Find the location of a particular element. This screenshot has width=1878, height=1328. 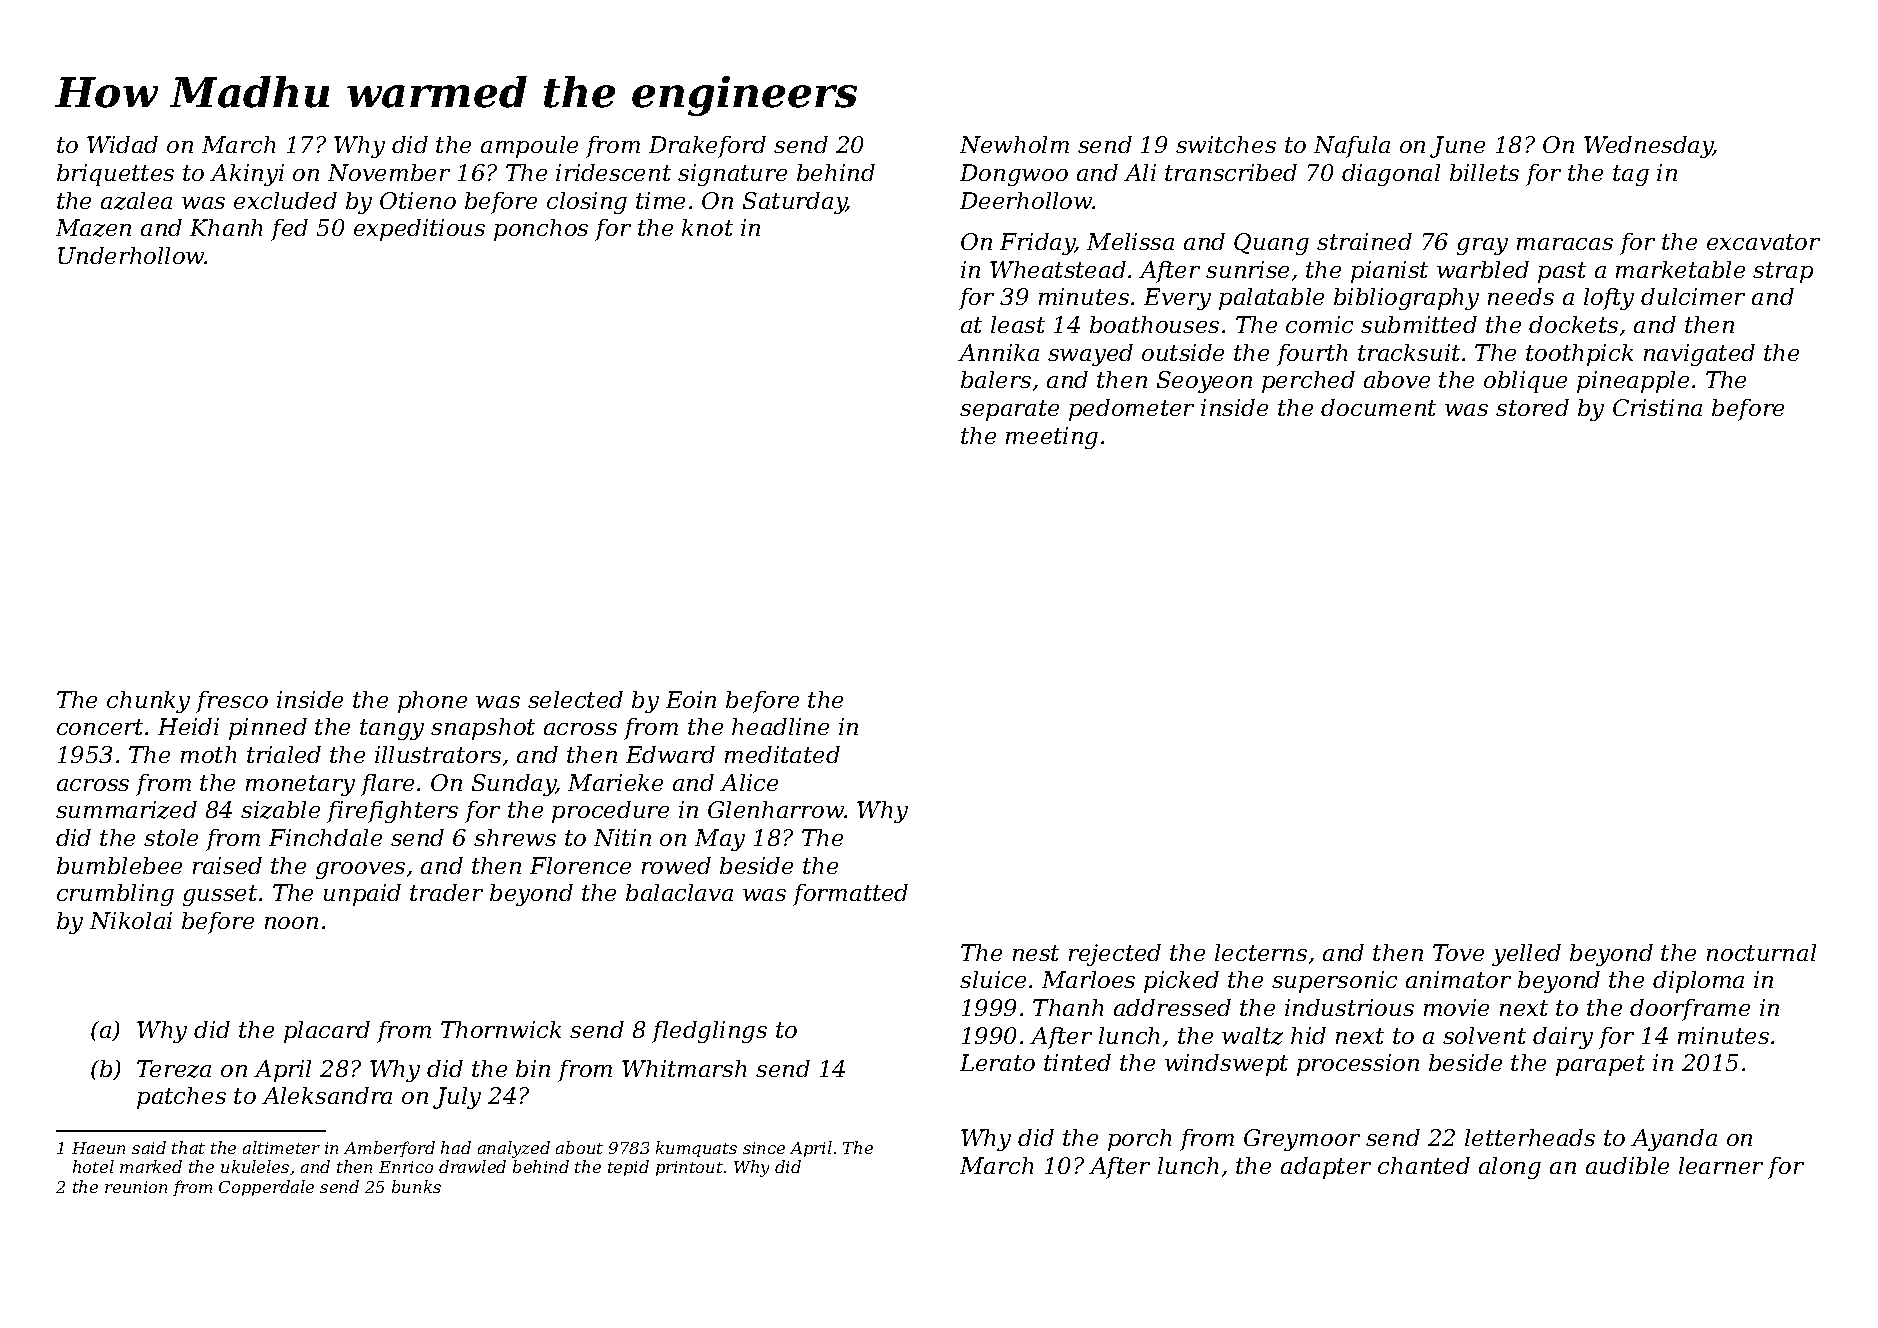

moth is located at coordinates (208, 754).
